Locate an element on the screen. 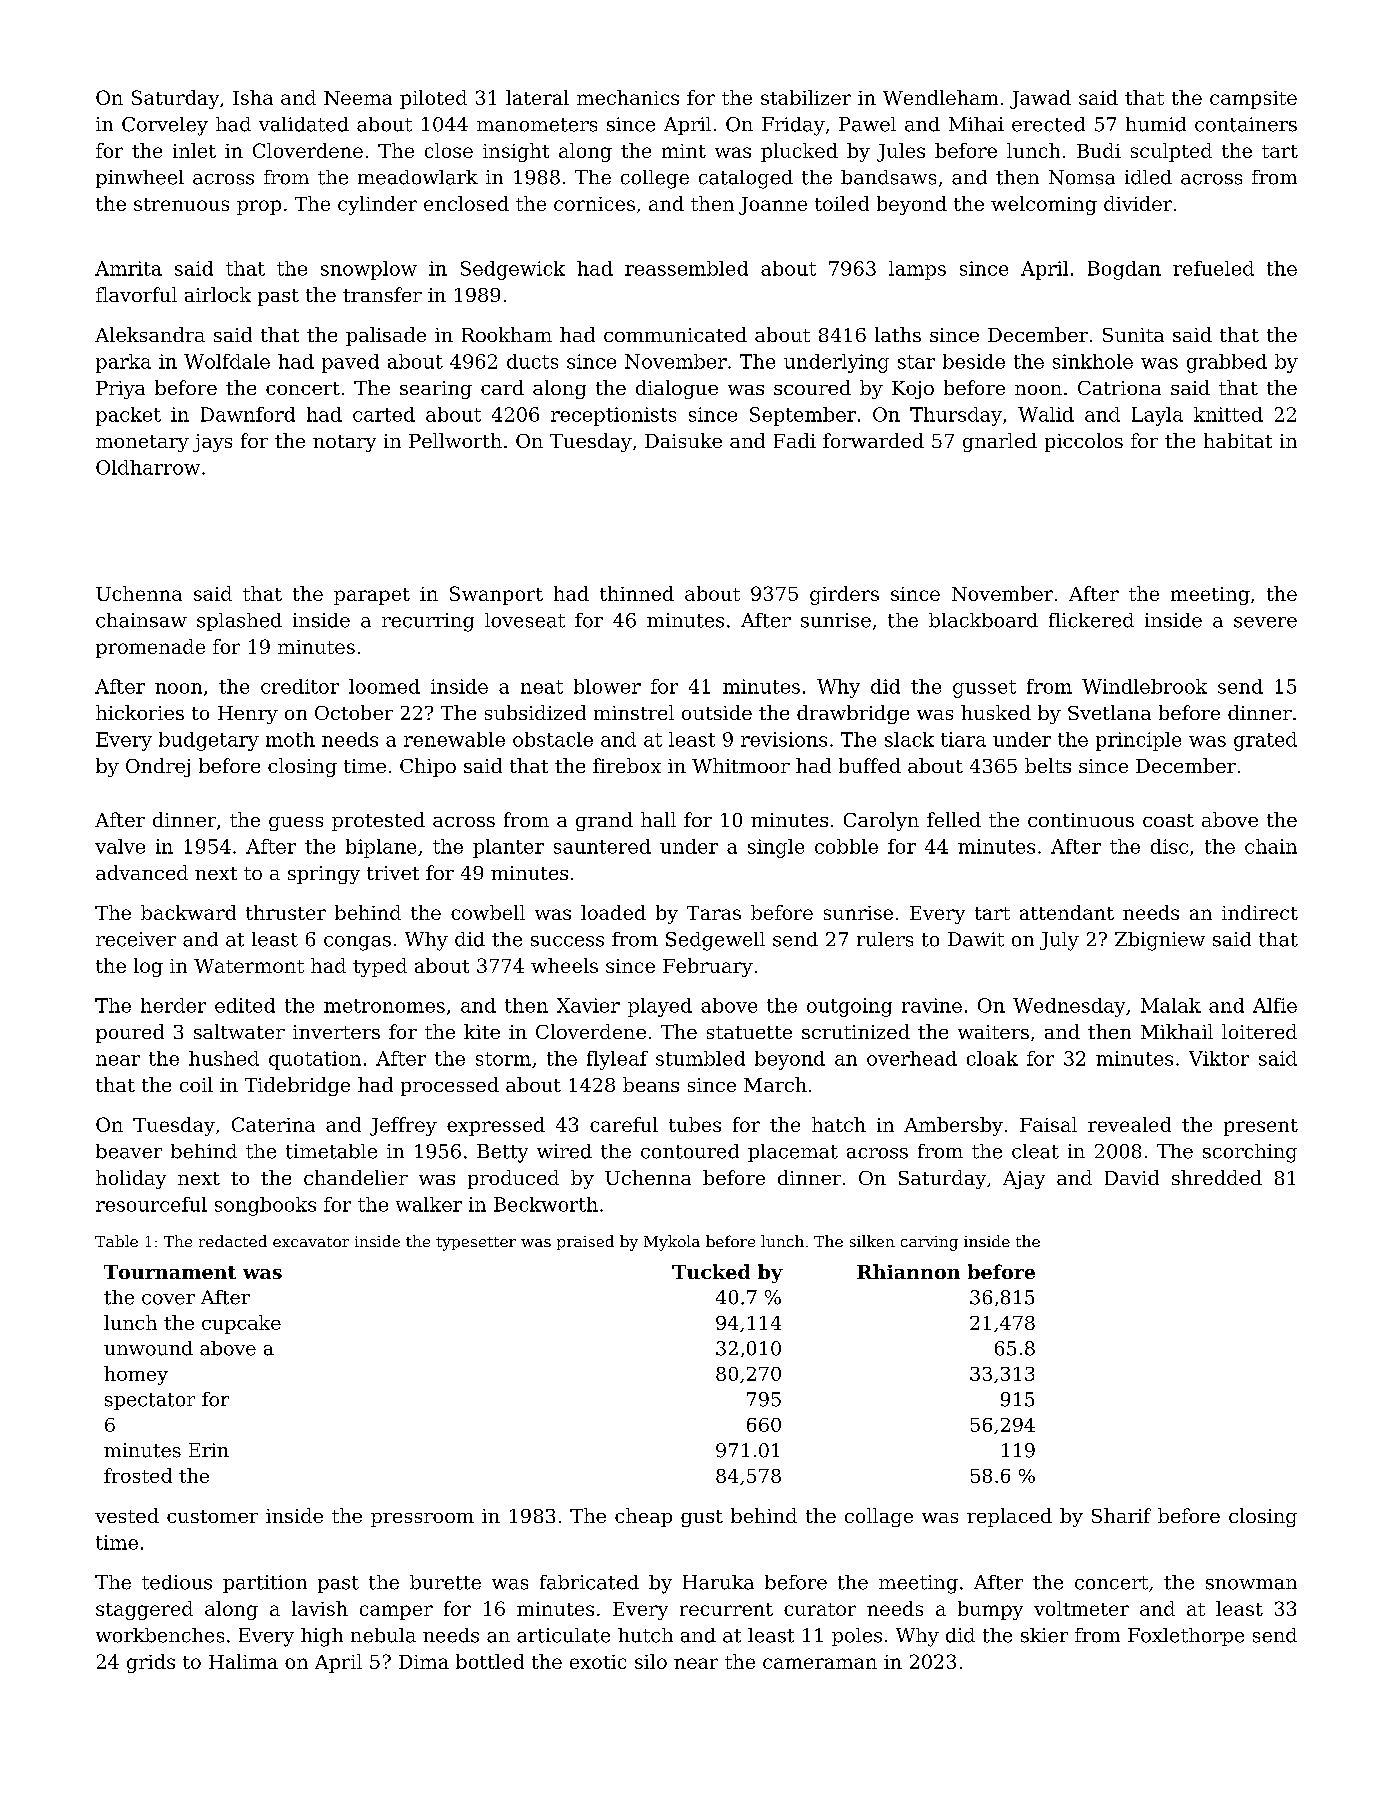 The image size is (1393, 1803). beside is located at coordinates (974, 361).
